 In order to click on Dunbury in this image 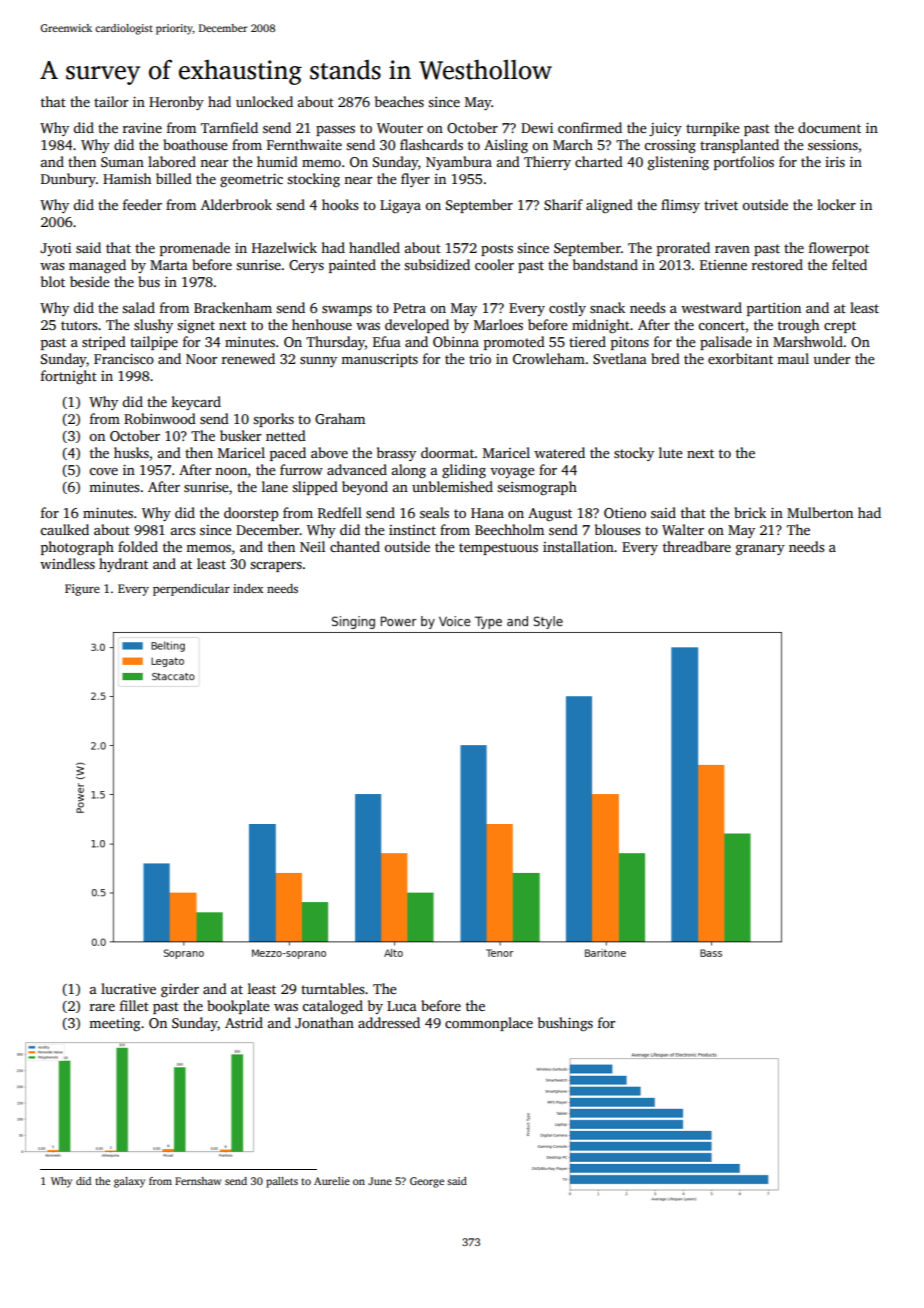, I will do `click(68, 180)`.
